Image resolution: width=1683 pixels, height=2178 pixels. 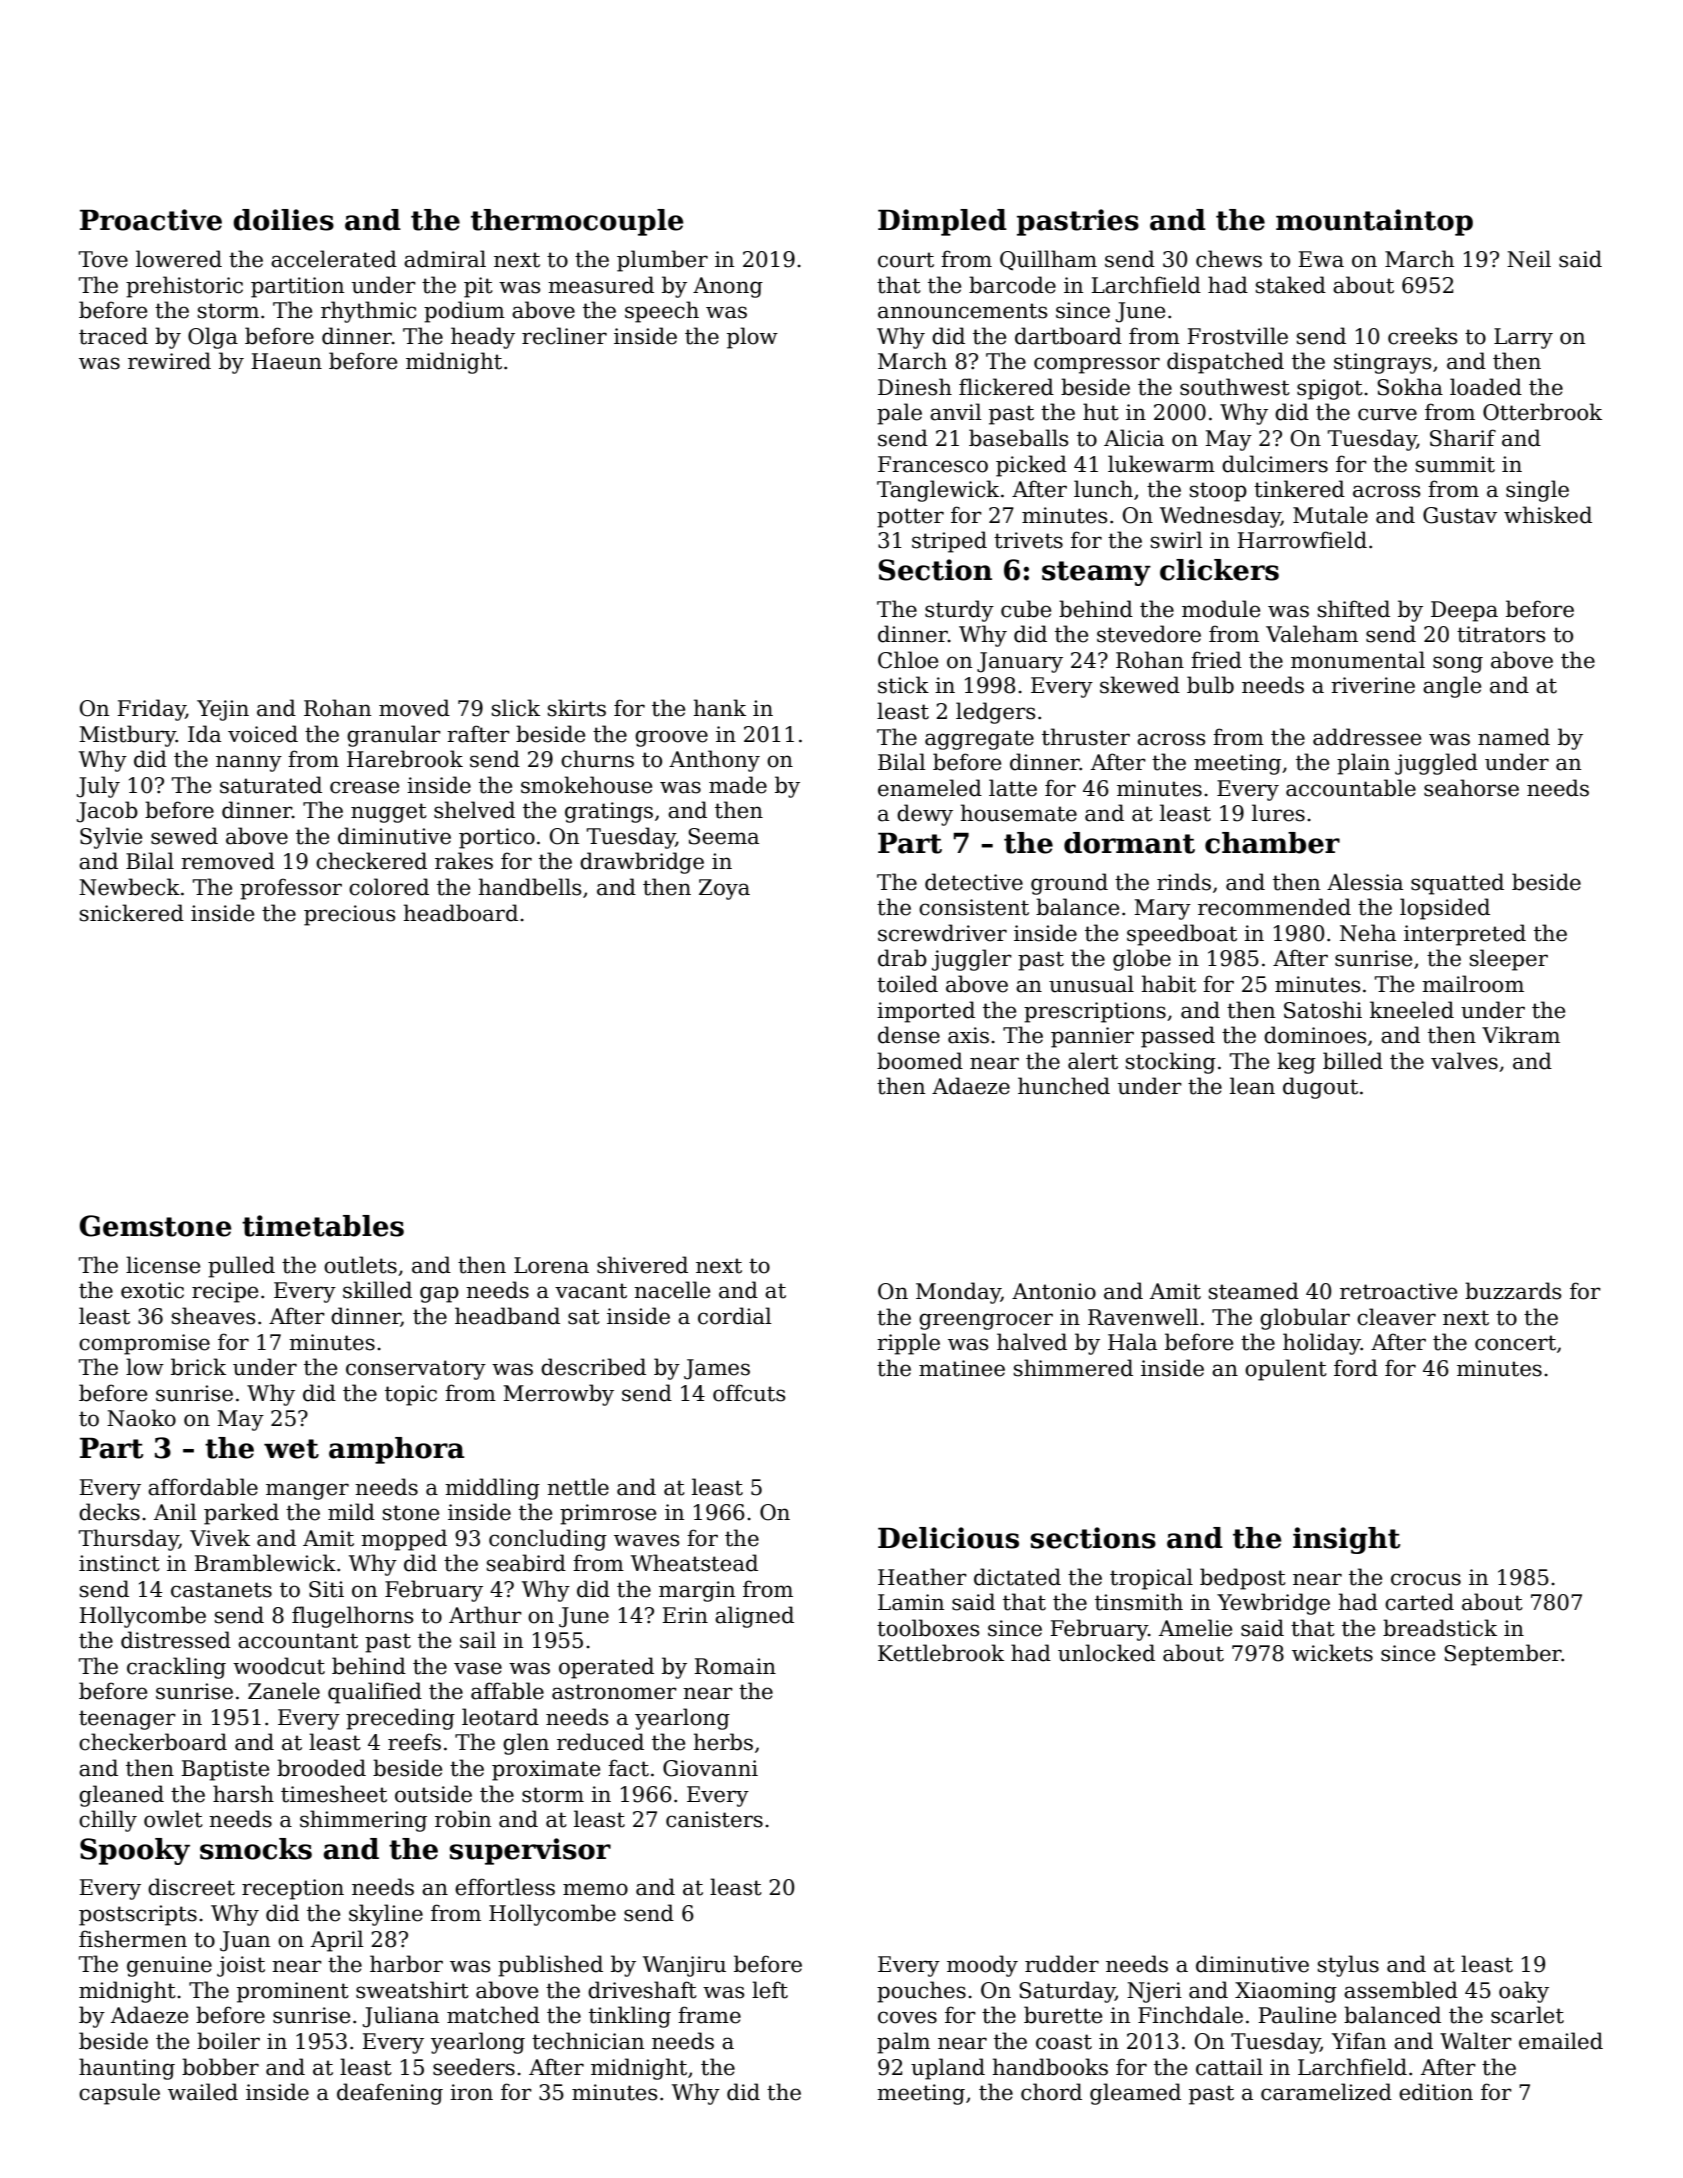 I want to click on deafening, so click(x=390, y=2094).
